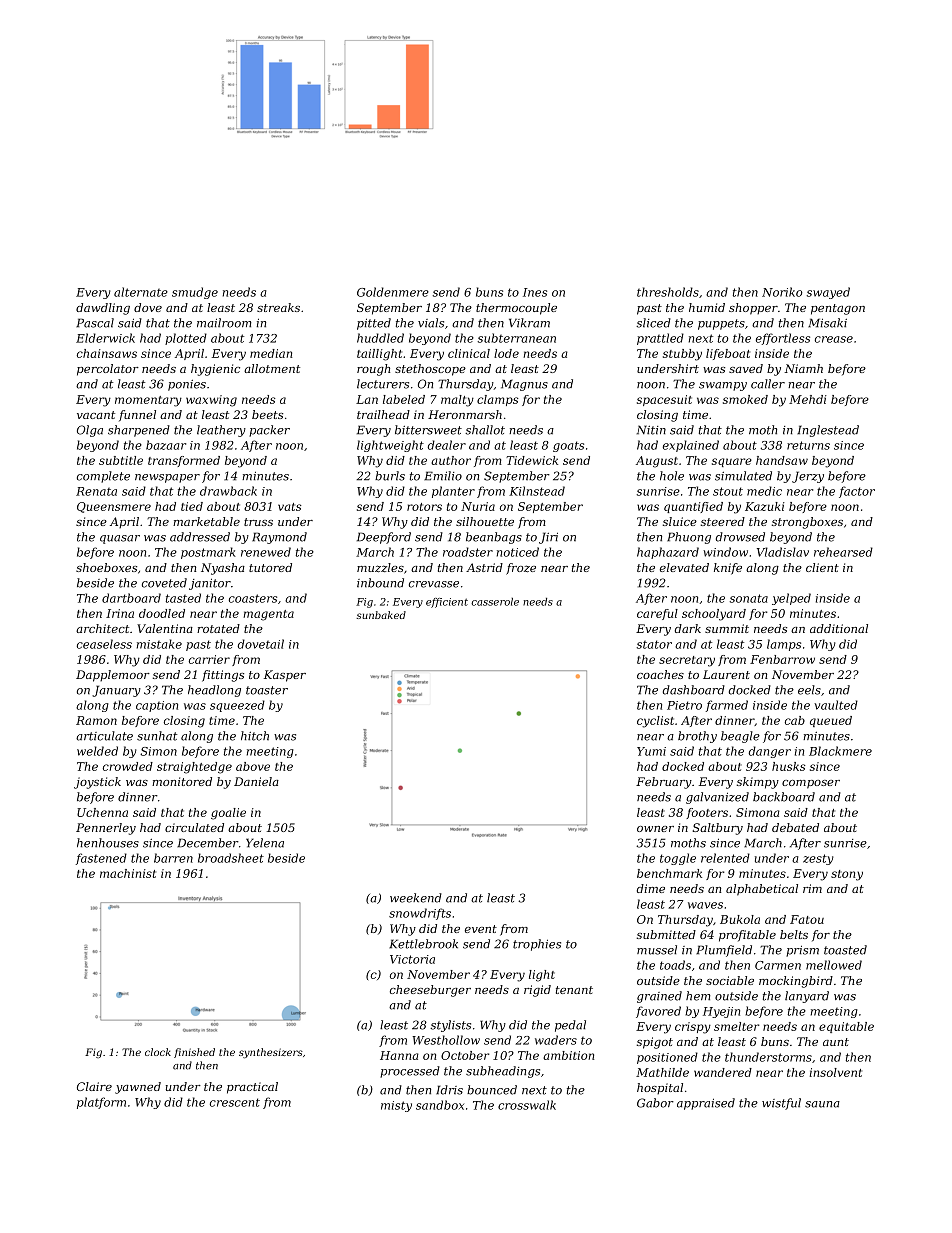  I want to click on drawback, so click(228, 491).
